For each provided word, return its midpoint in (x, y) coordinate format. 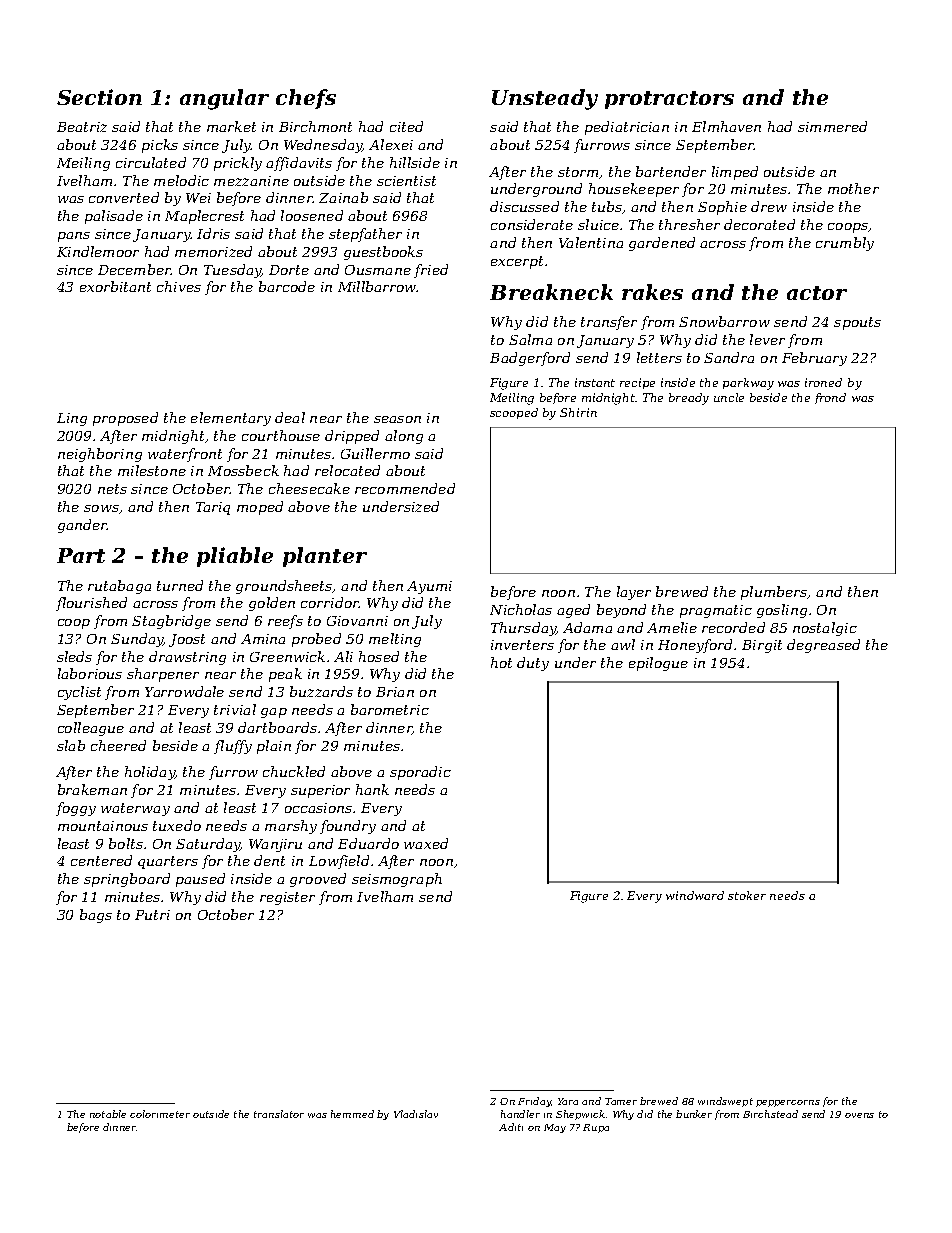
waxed (426, 843)
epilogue (658, 664)
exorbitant (115, 286)
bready (689, 399)
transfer (609, 323)
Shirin (578, 412)
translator (279, 1114)
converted (124, 197)
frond (830, 398)
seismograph (397, 880)
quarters (168, 862)
